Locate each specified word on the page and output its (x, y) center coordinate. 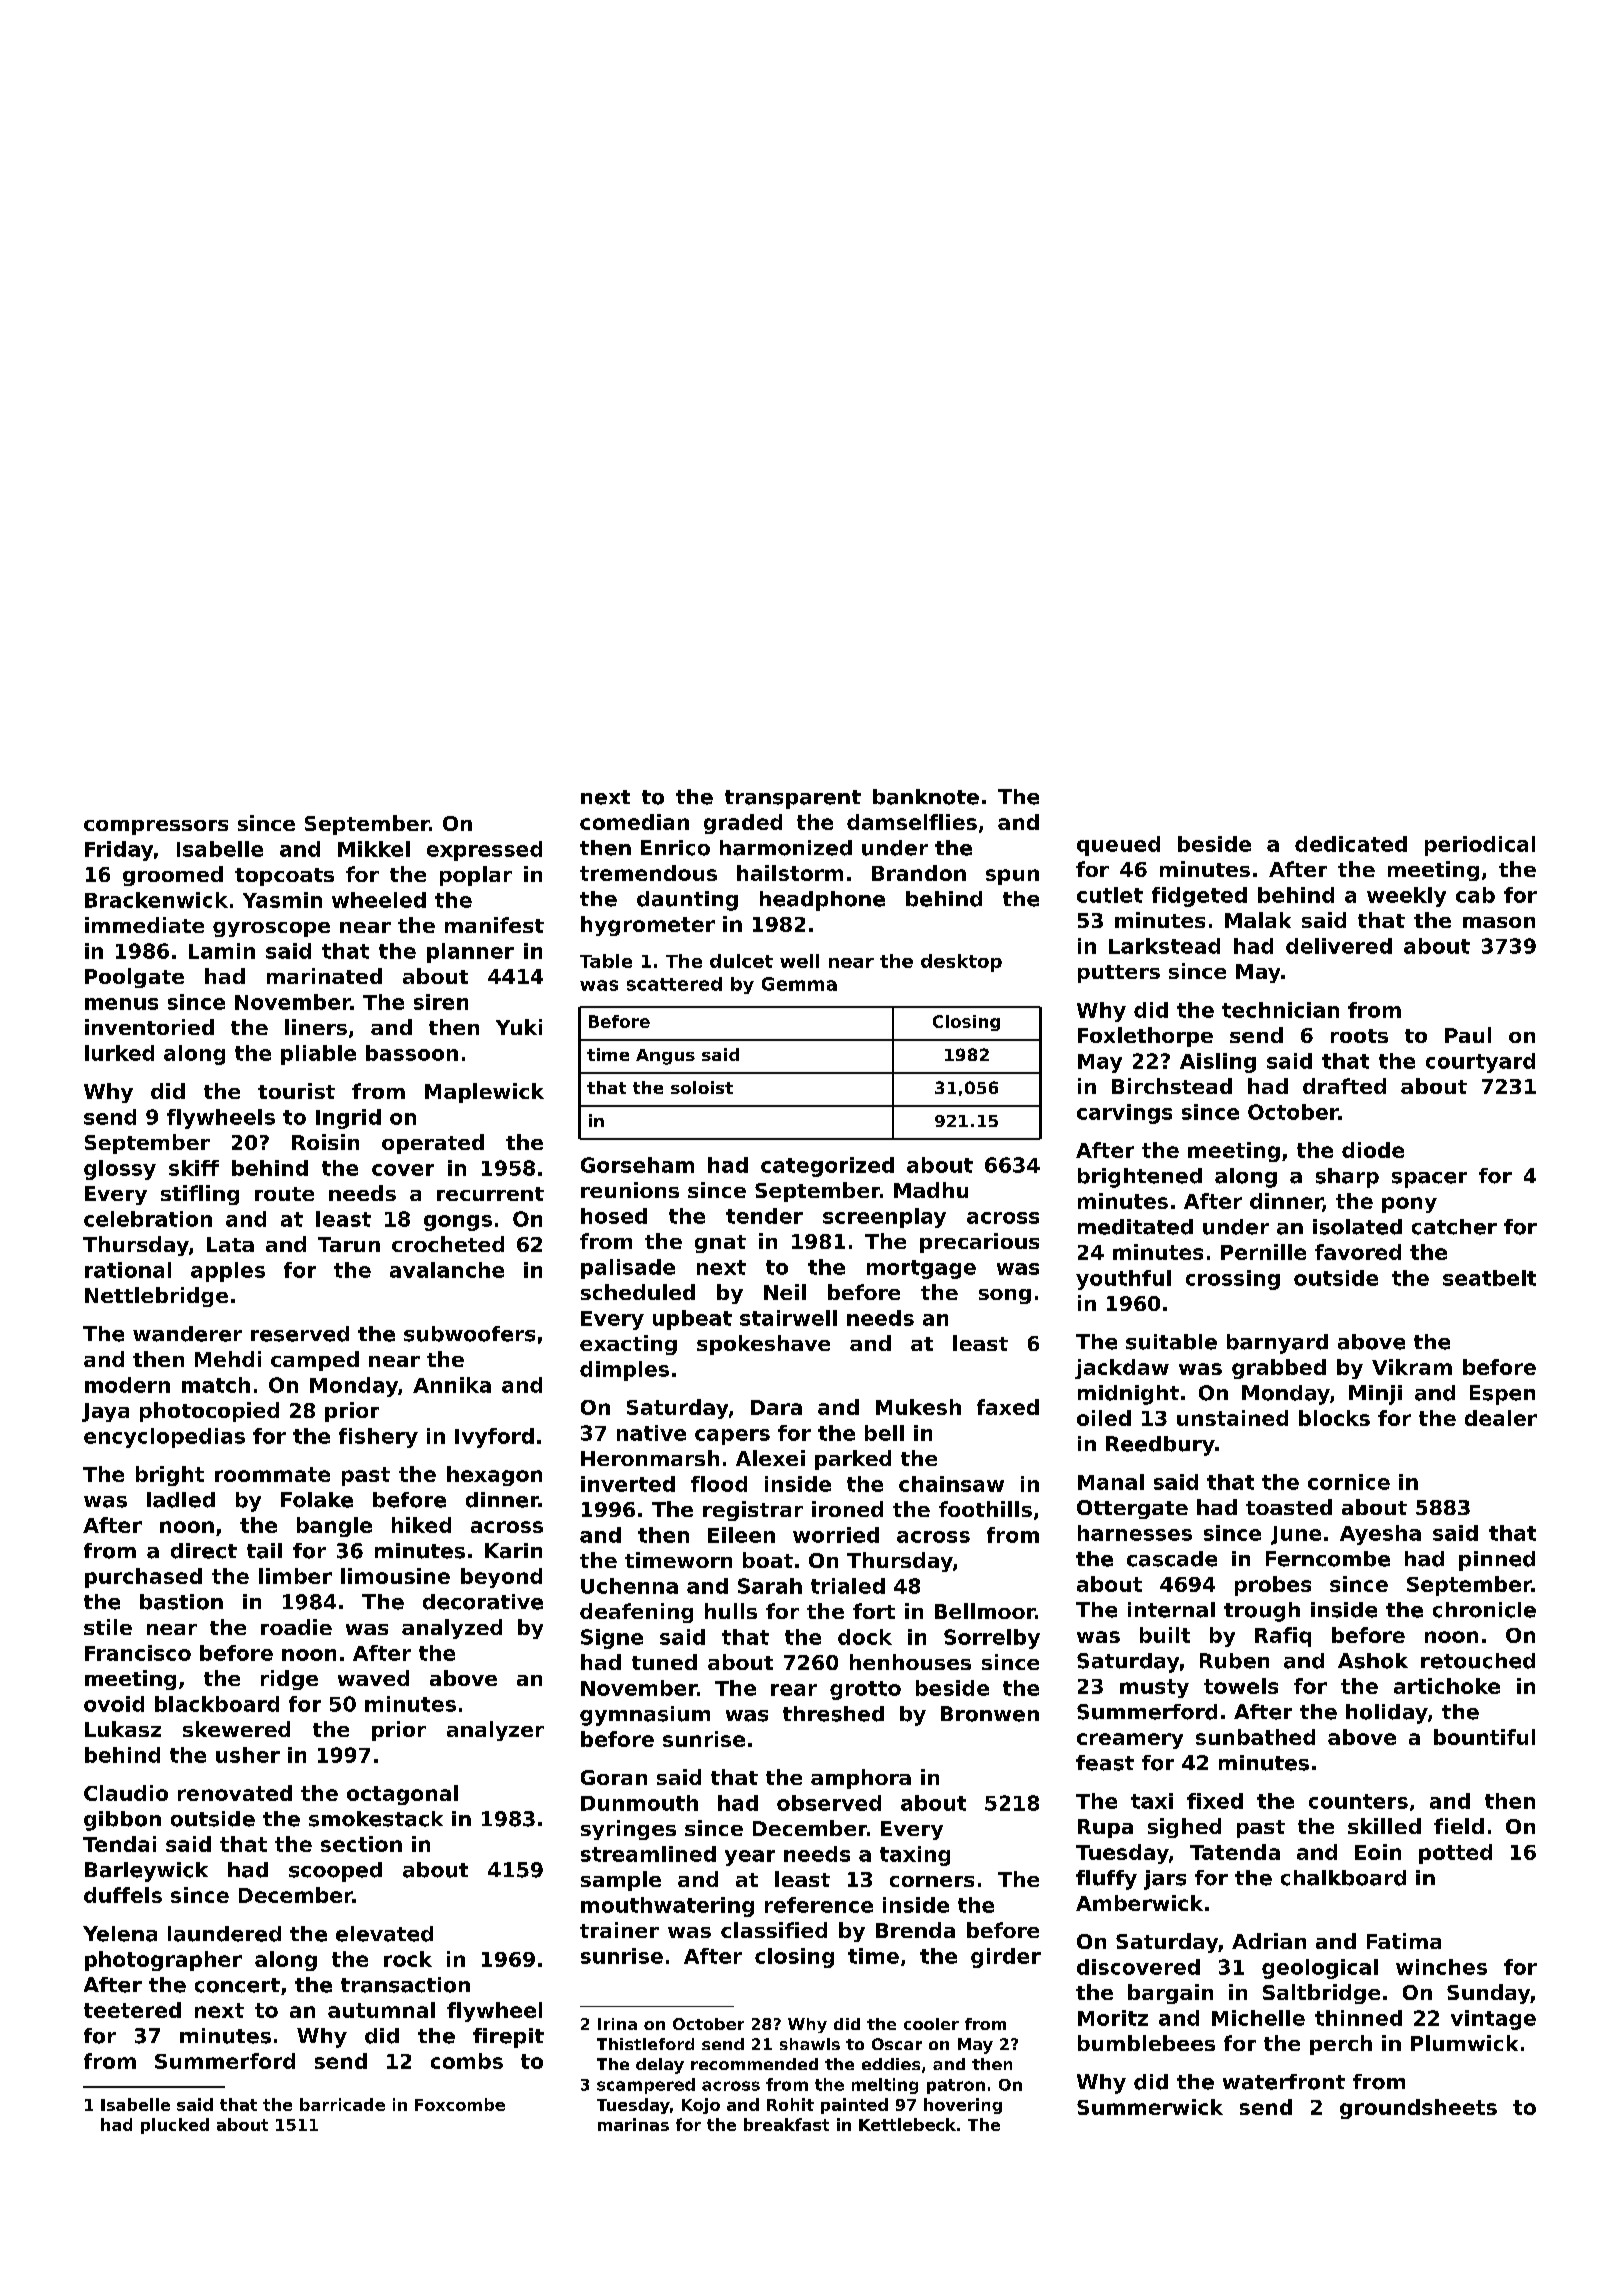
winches (1441, 1967)
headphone (822, 901)
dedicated (1351, 844)
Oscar (897, 2044)
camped (315, 1361)
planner (470, 953)
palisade (628, 1269)
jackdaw (1122, 1369)
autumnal (381, 2010)
